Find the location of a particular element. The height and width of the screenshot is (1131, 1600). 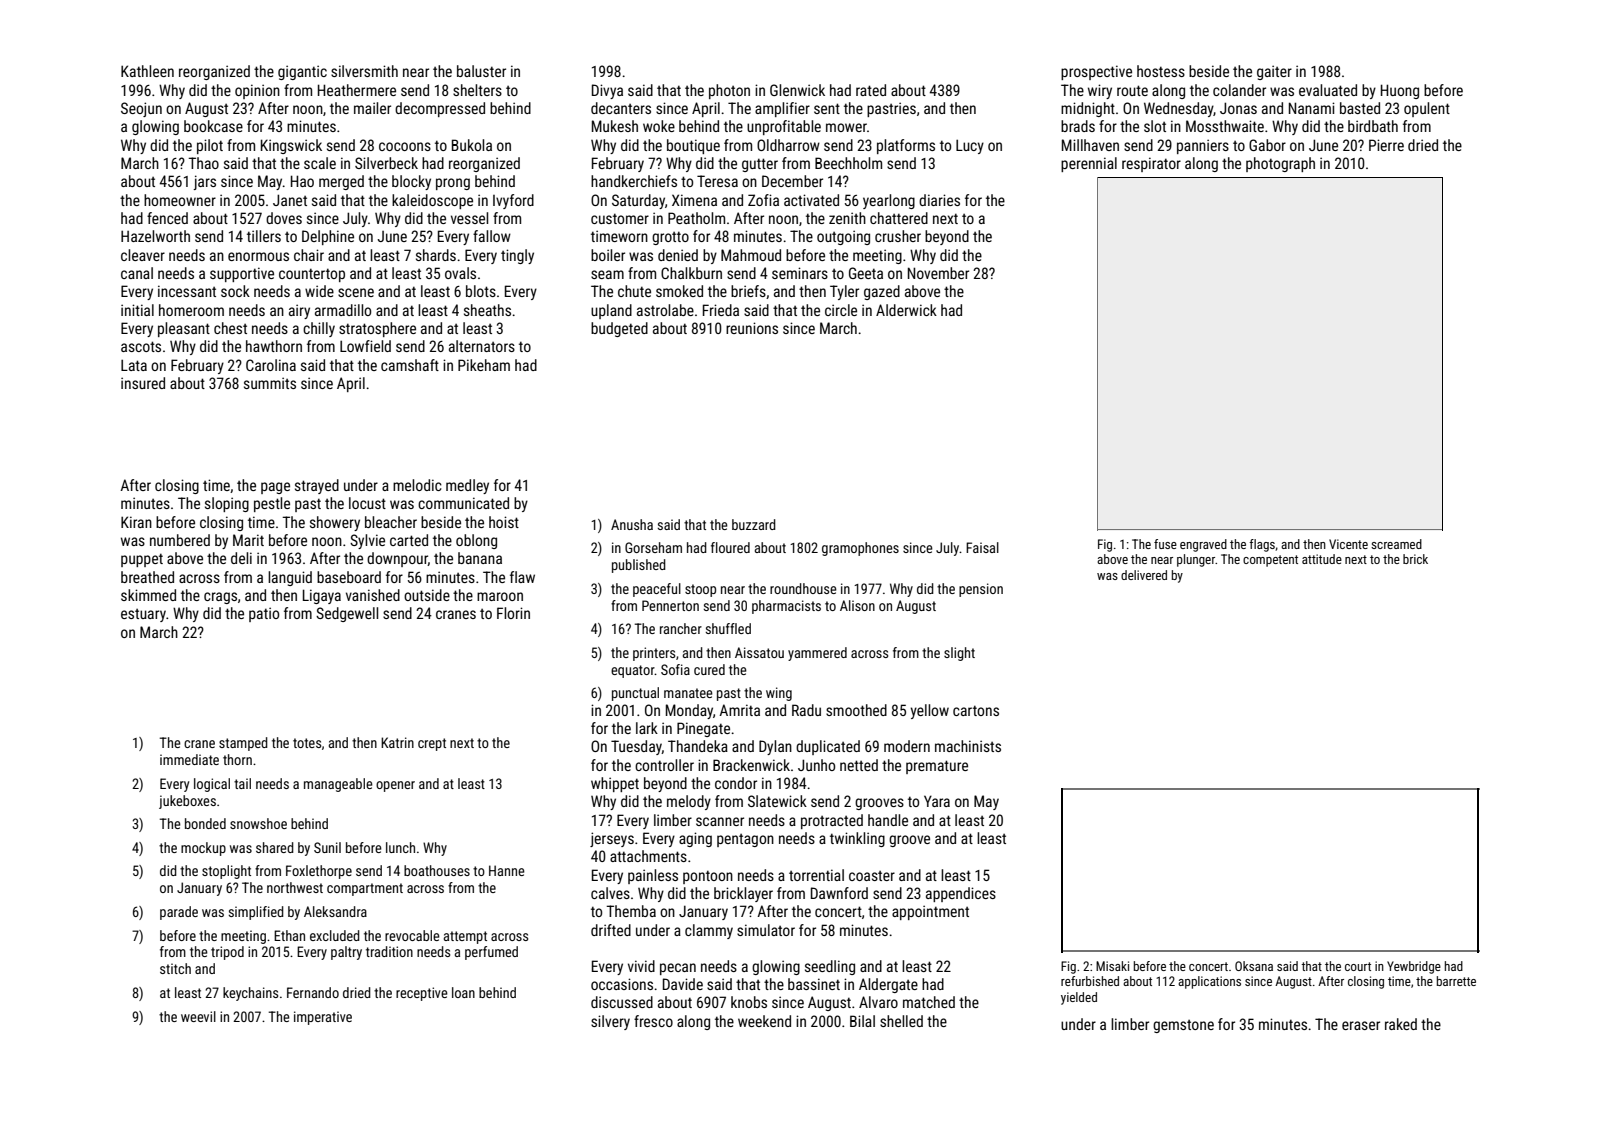

attitude is located at coordinates (1322, 559).
